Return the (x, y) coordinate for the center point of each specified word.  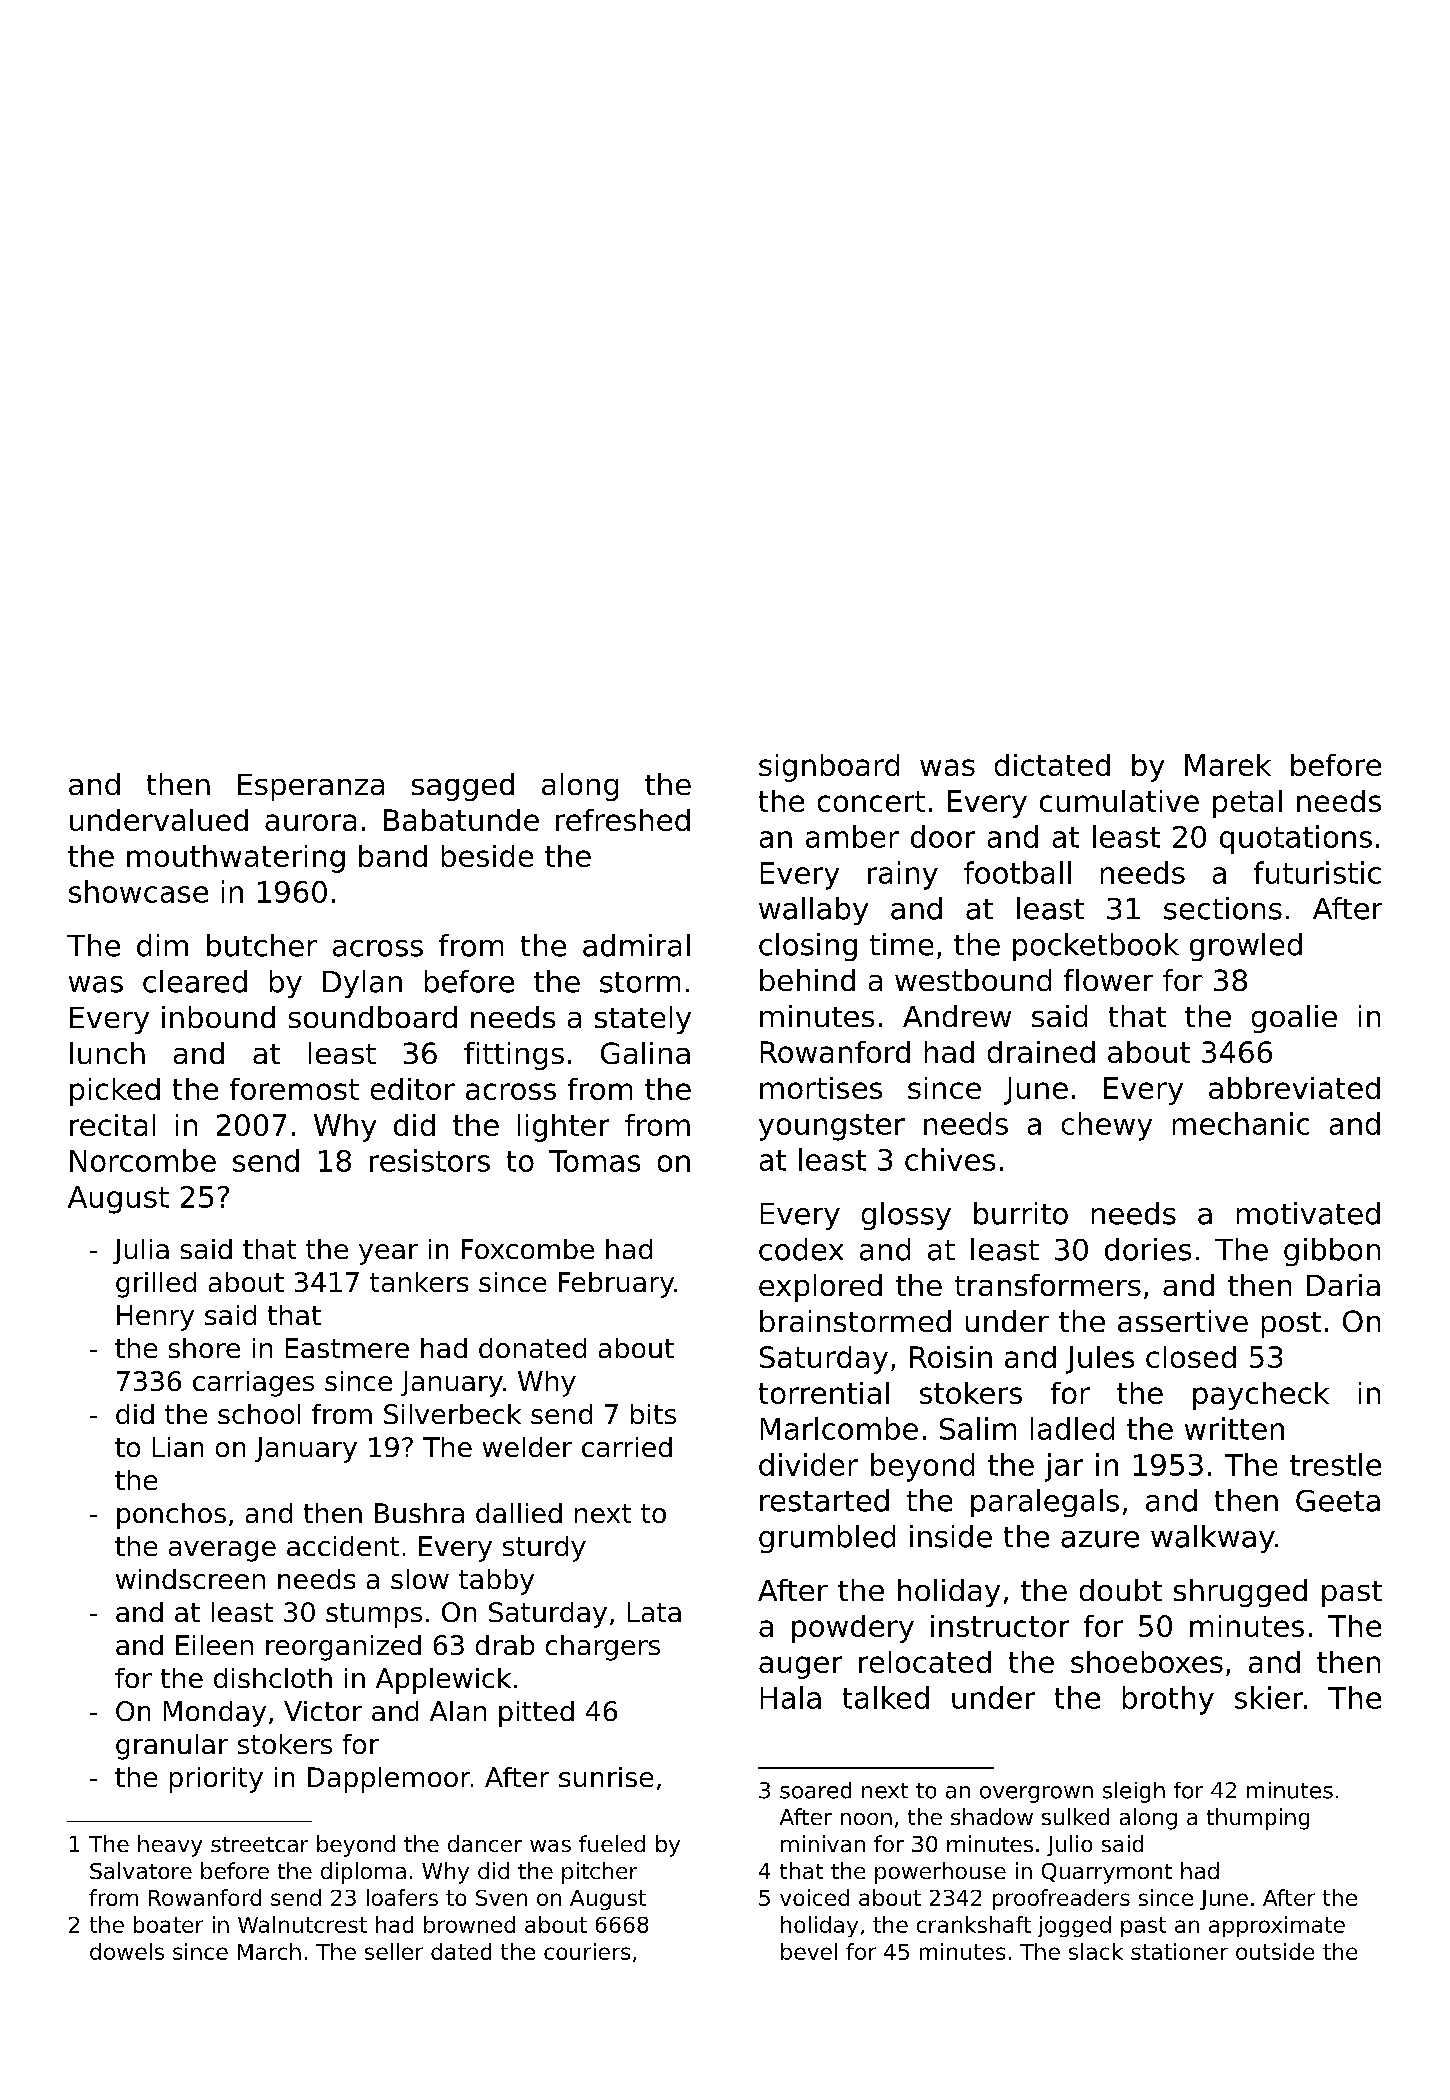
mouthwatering (236, 859)
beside (487, 856)
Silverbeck (452, 1414)
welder (527, 1447)
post (1291, 1325)
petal (1247, 804)
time (901, 944)
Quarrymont (1107, 1873)
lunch (107, 1053)
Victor (323, 1711)
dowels (127, 1951)
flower (1108, 980)
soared (815, 1790)
